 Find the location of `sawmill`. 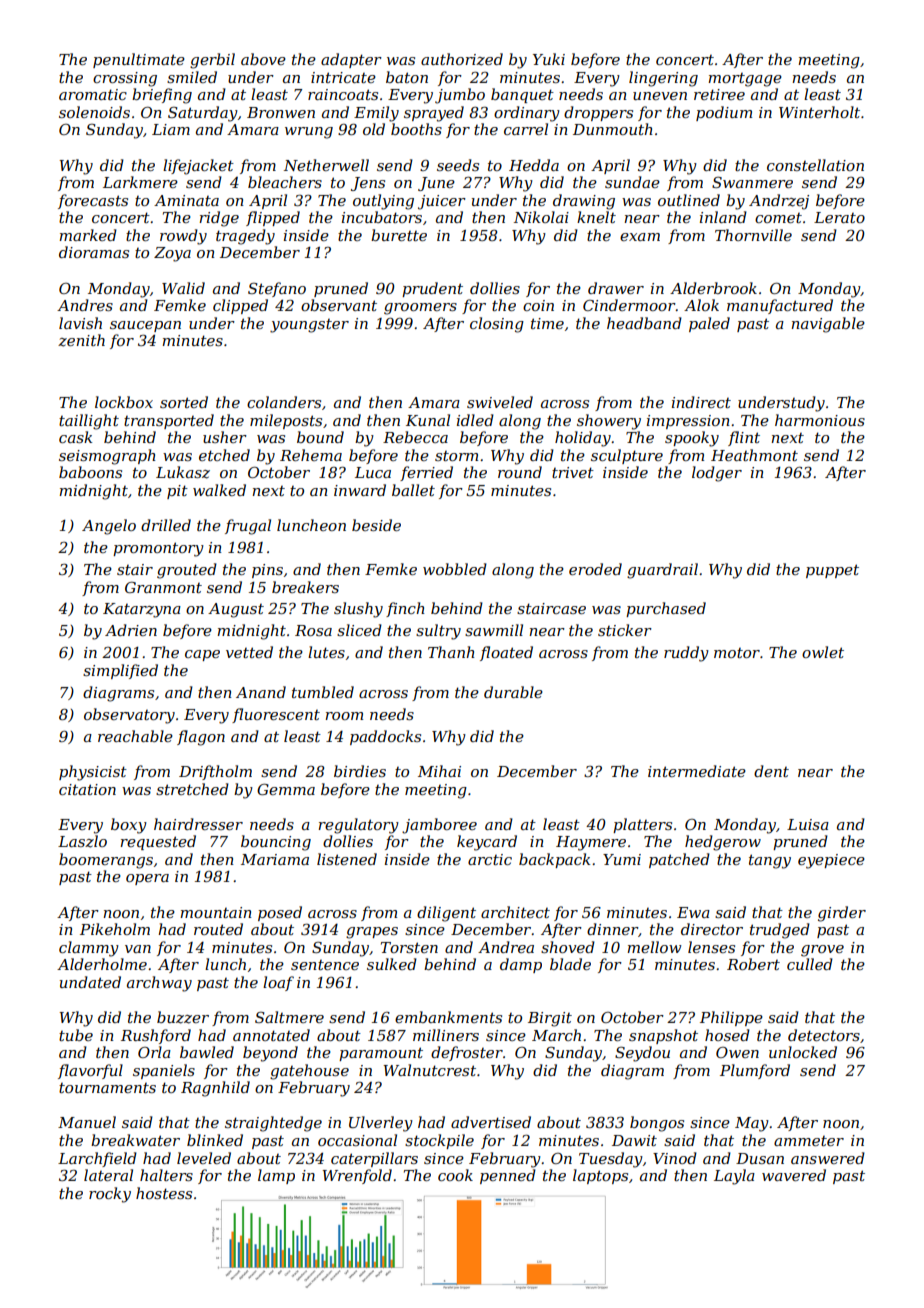

sawmill is located at coordinates (494, 630).
